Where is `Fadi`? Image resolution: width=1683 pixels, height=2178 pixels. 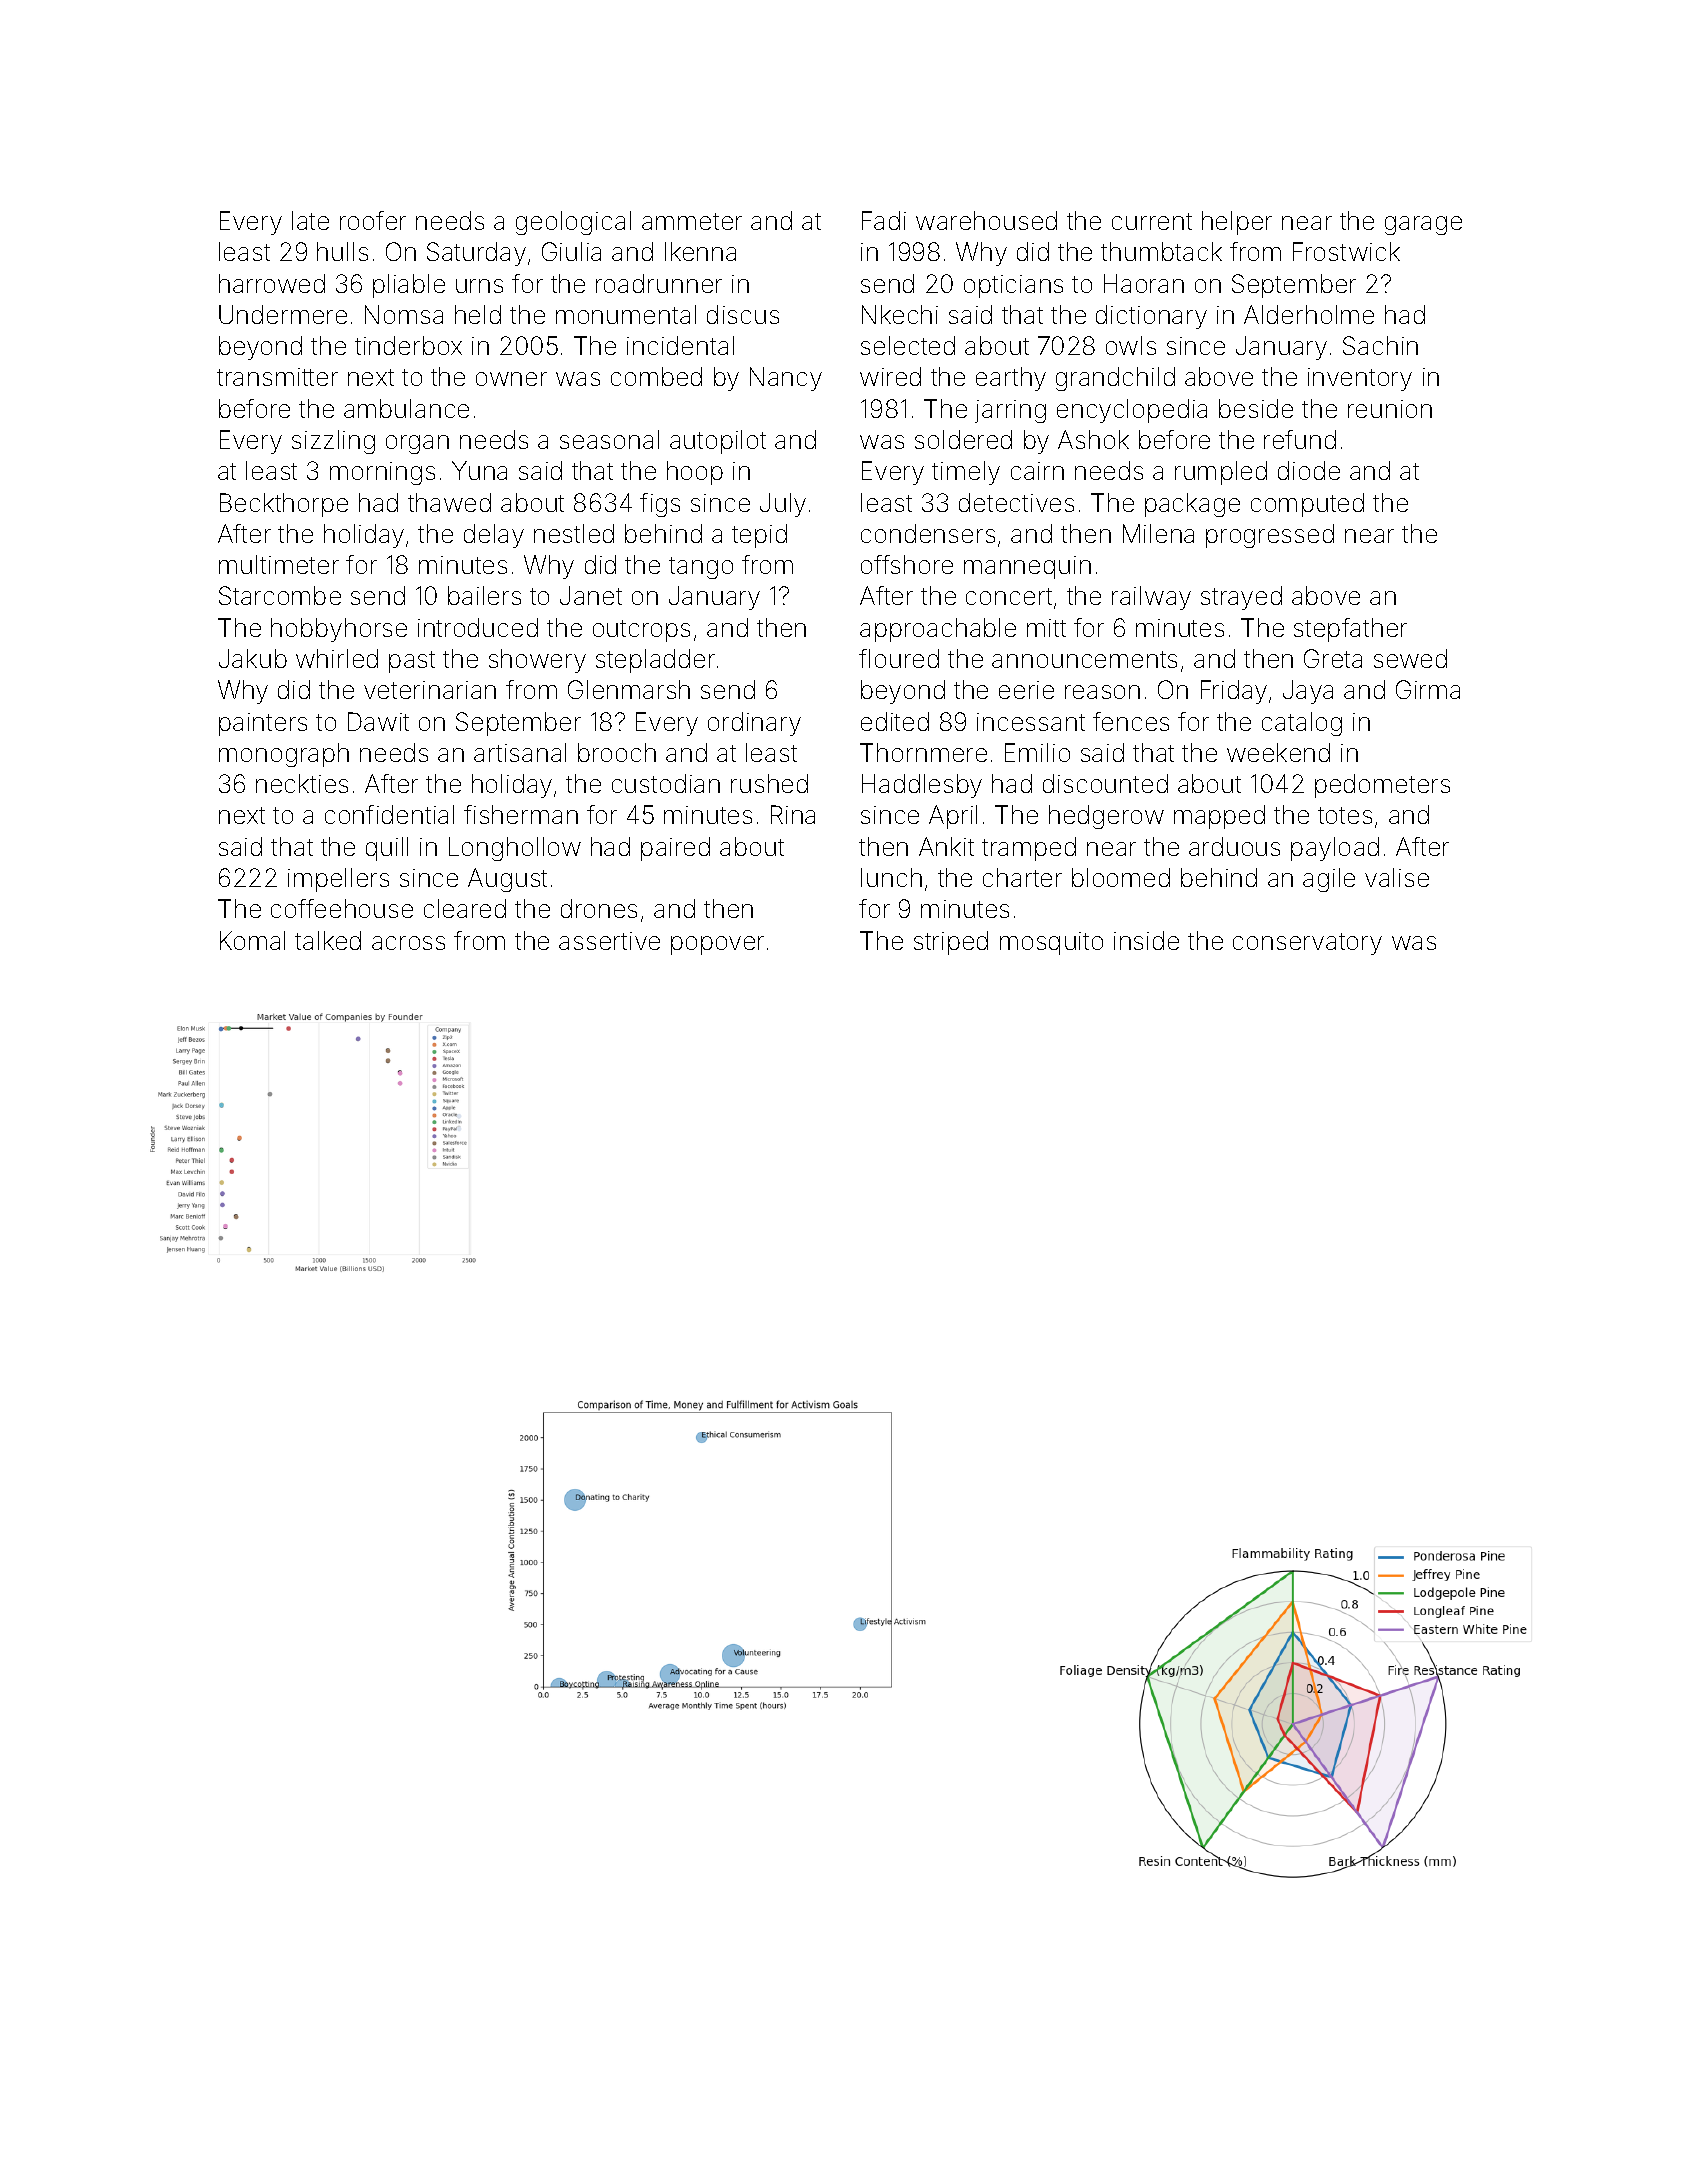 Fadi is located at coordinates (884, 220).
